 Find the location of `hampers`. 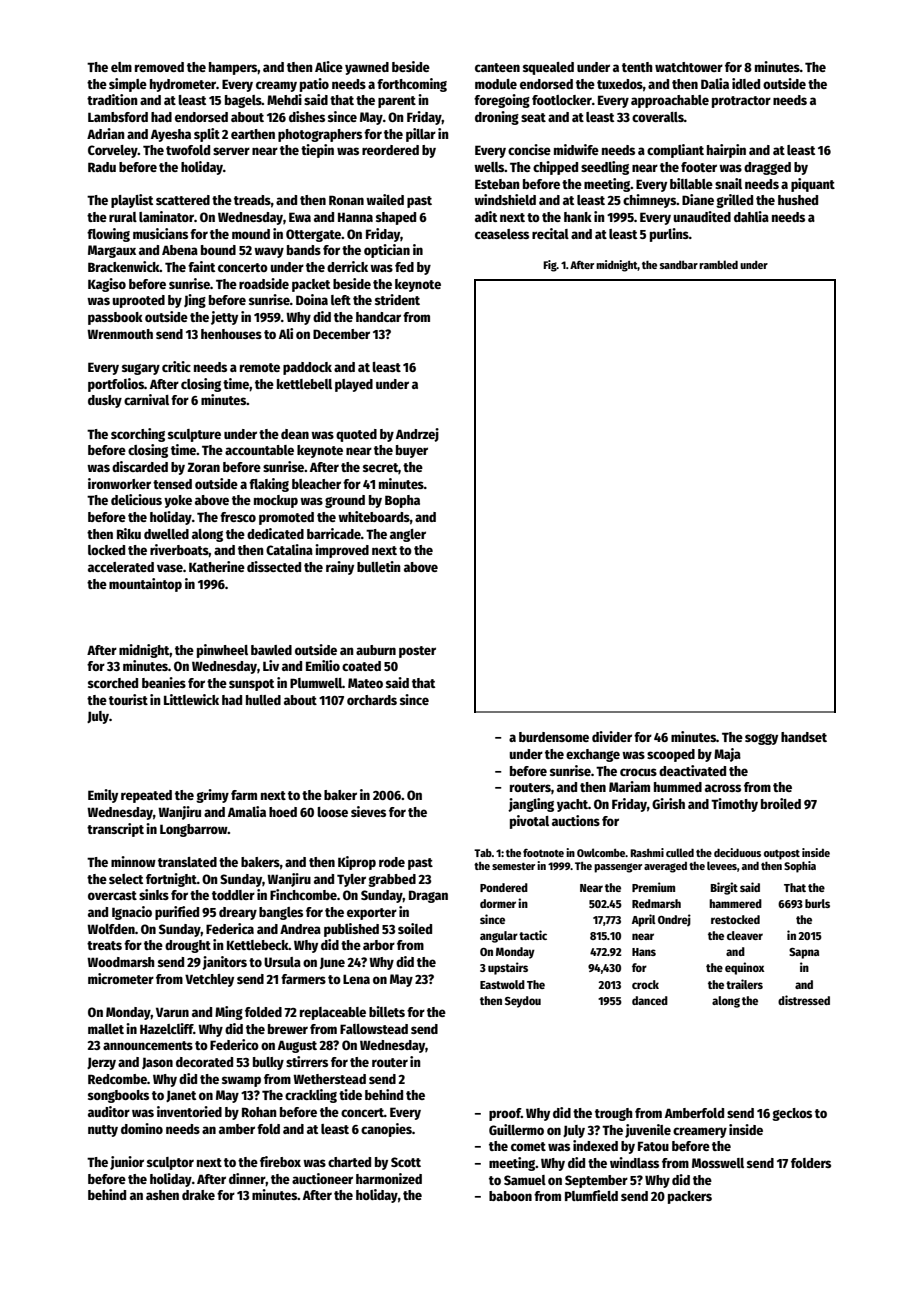

hampers is located at coordinates (233, 68).
